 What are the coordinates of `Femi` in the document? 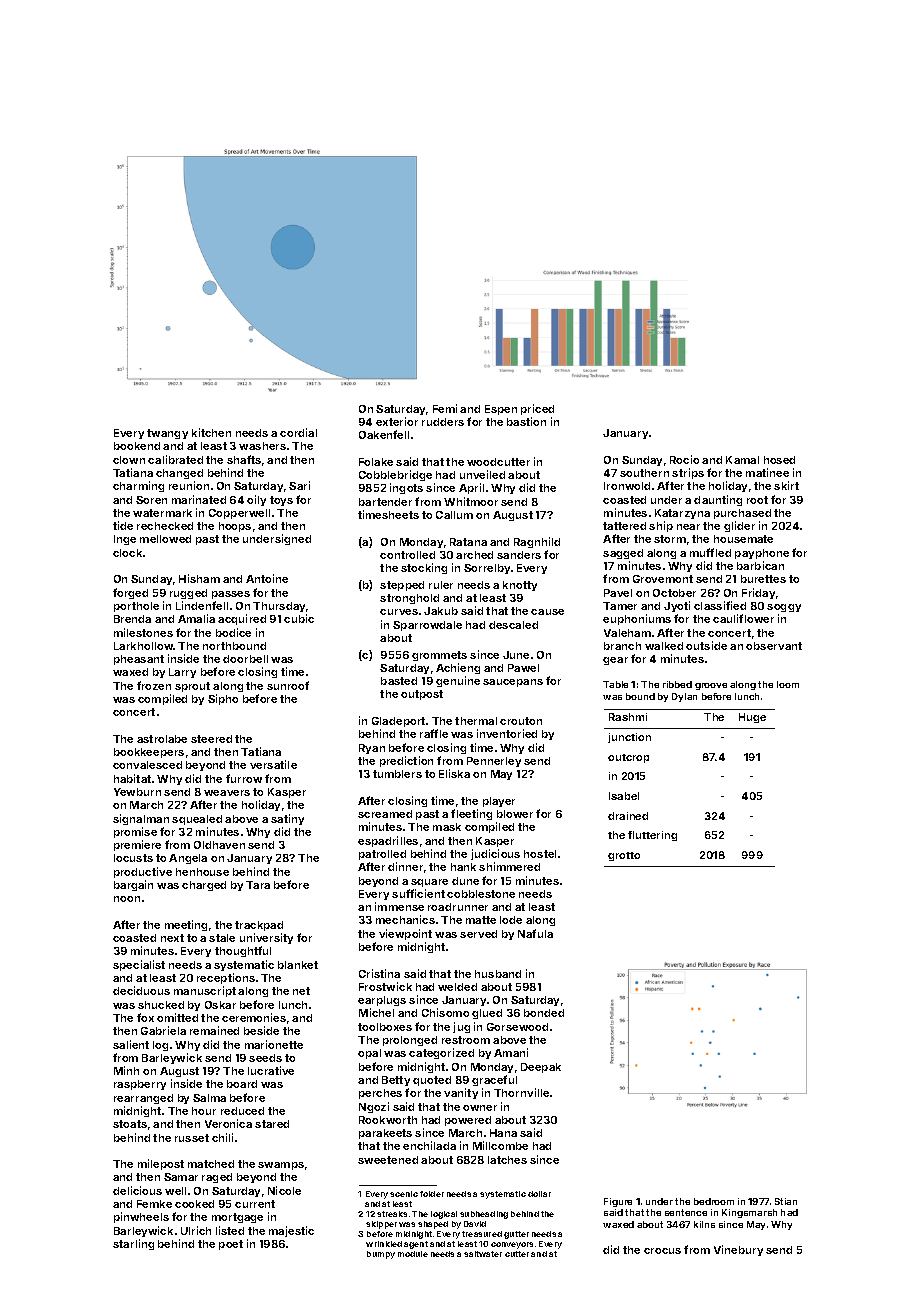 It's located at (445, 408).
